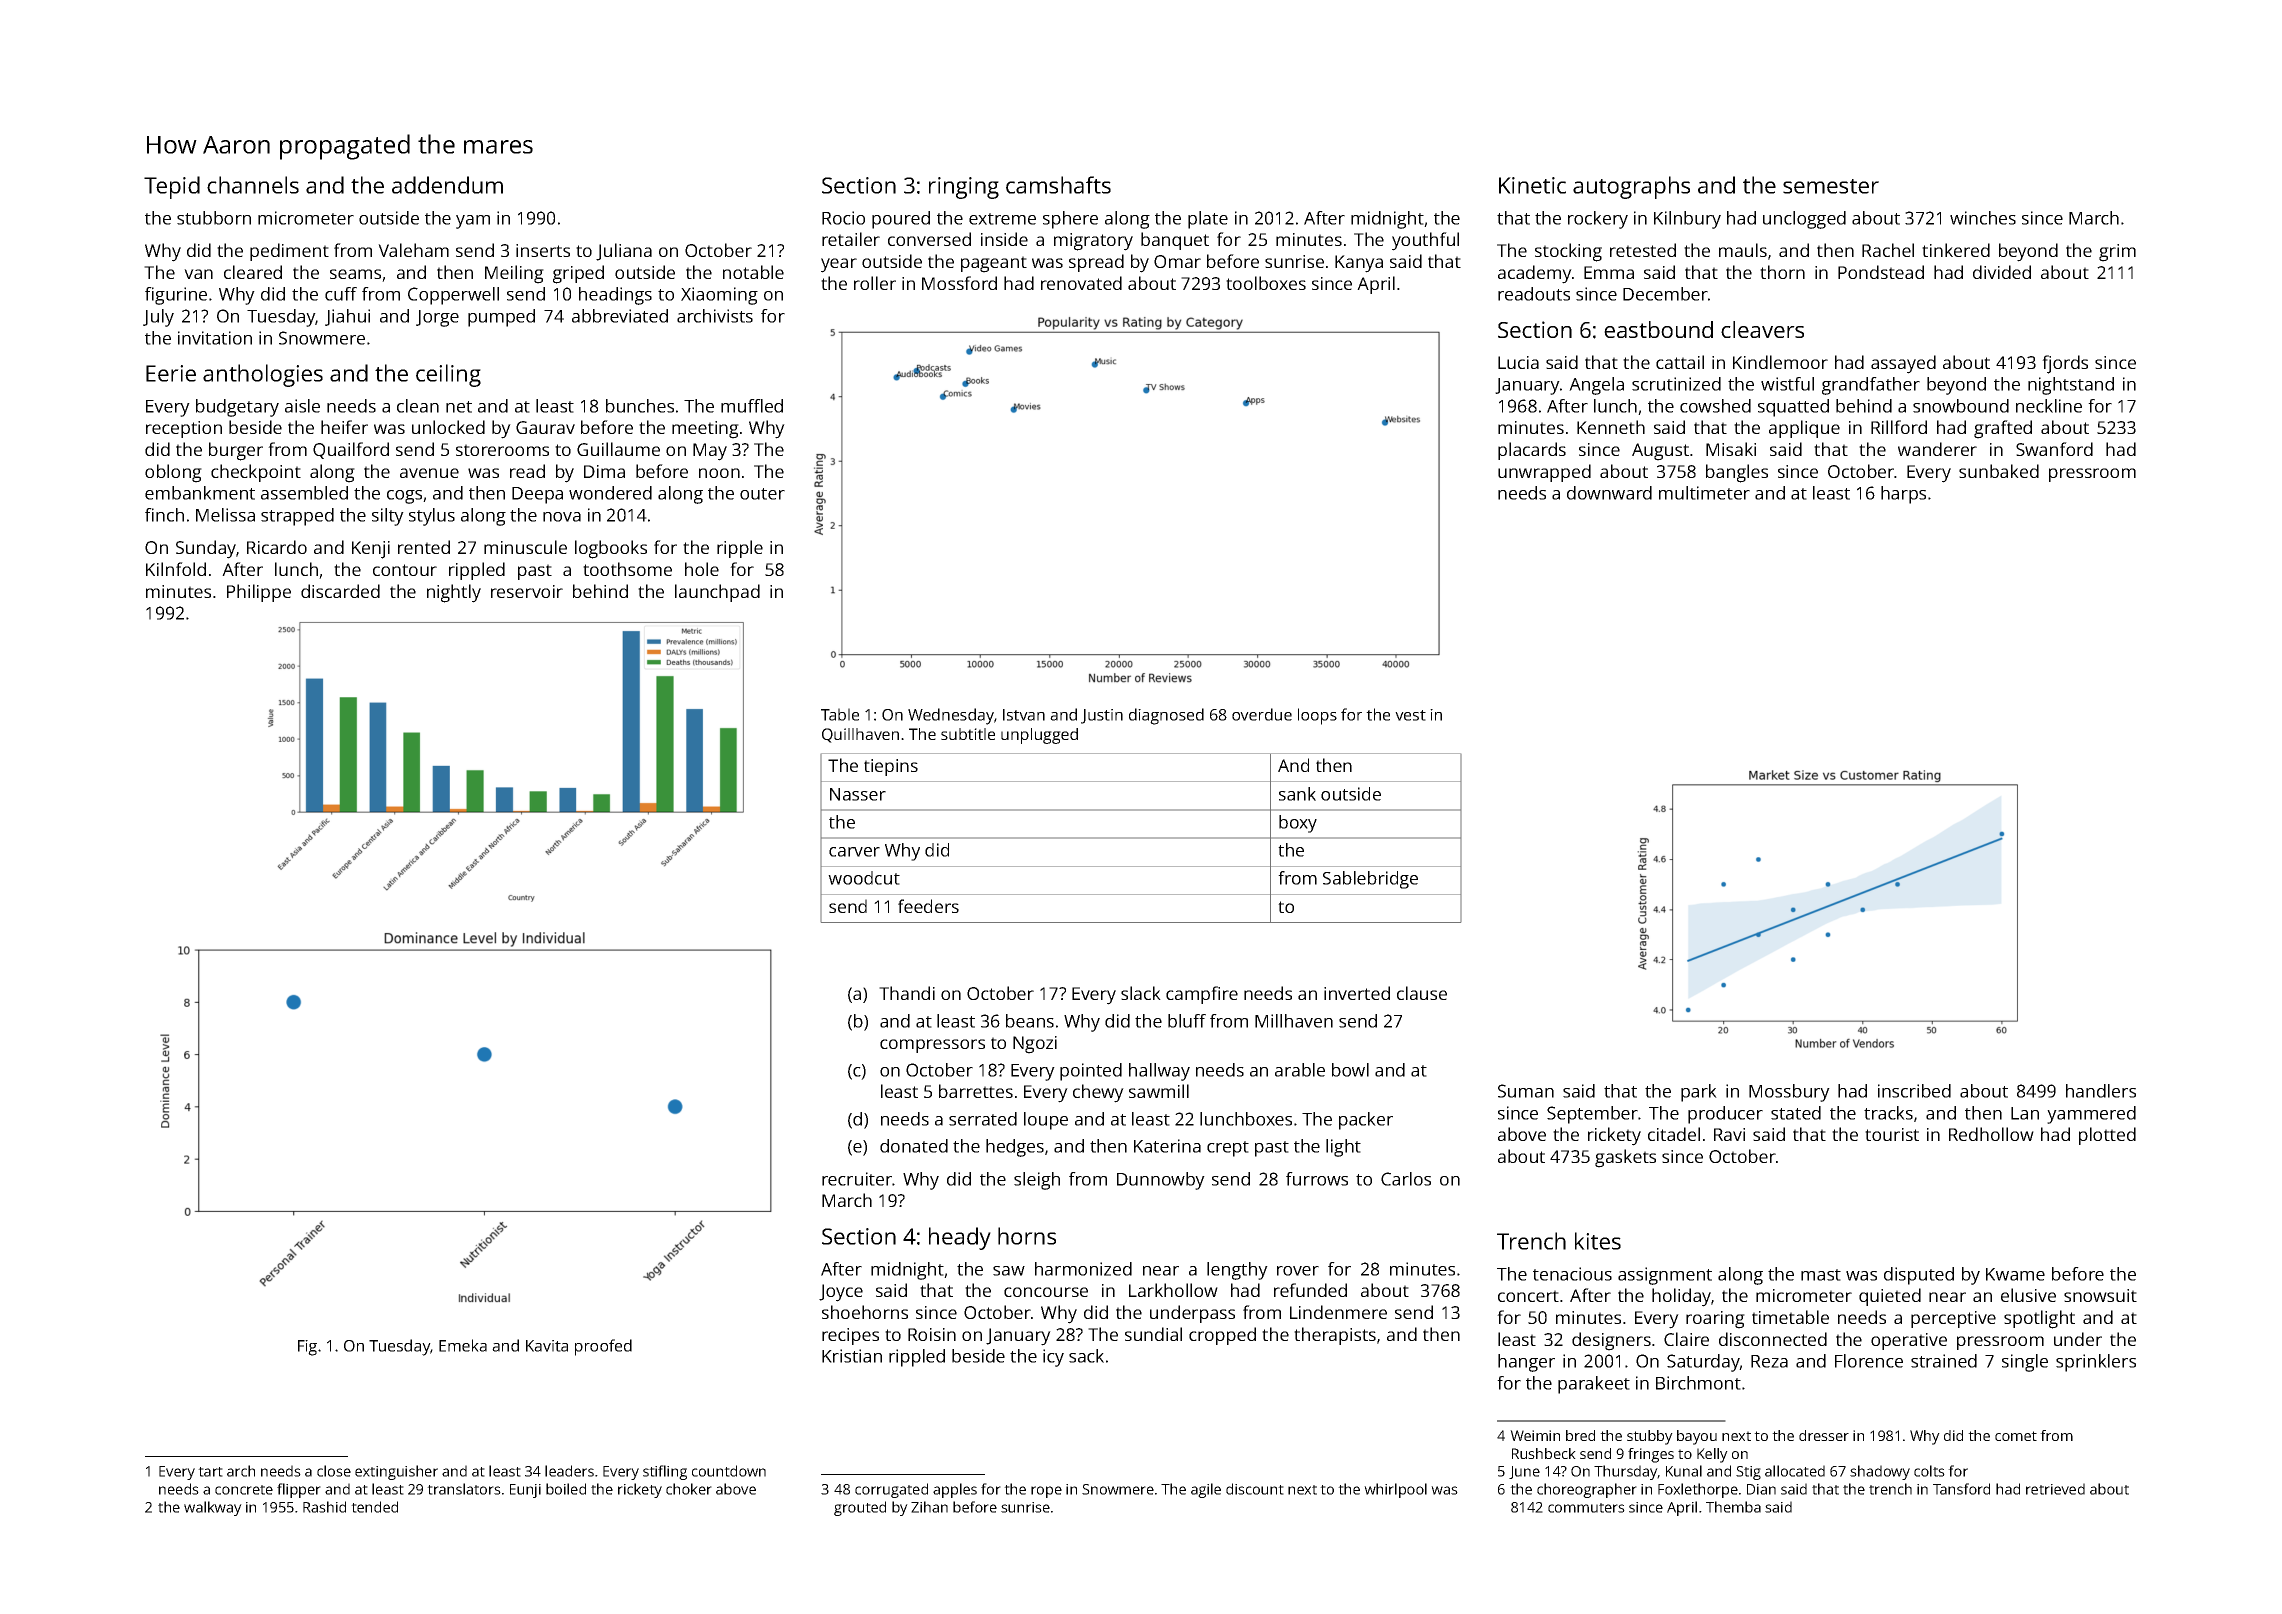 The image size is (2282, 1614). I want to click on Themba, so click(1733, 1507).
